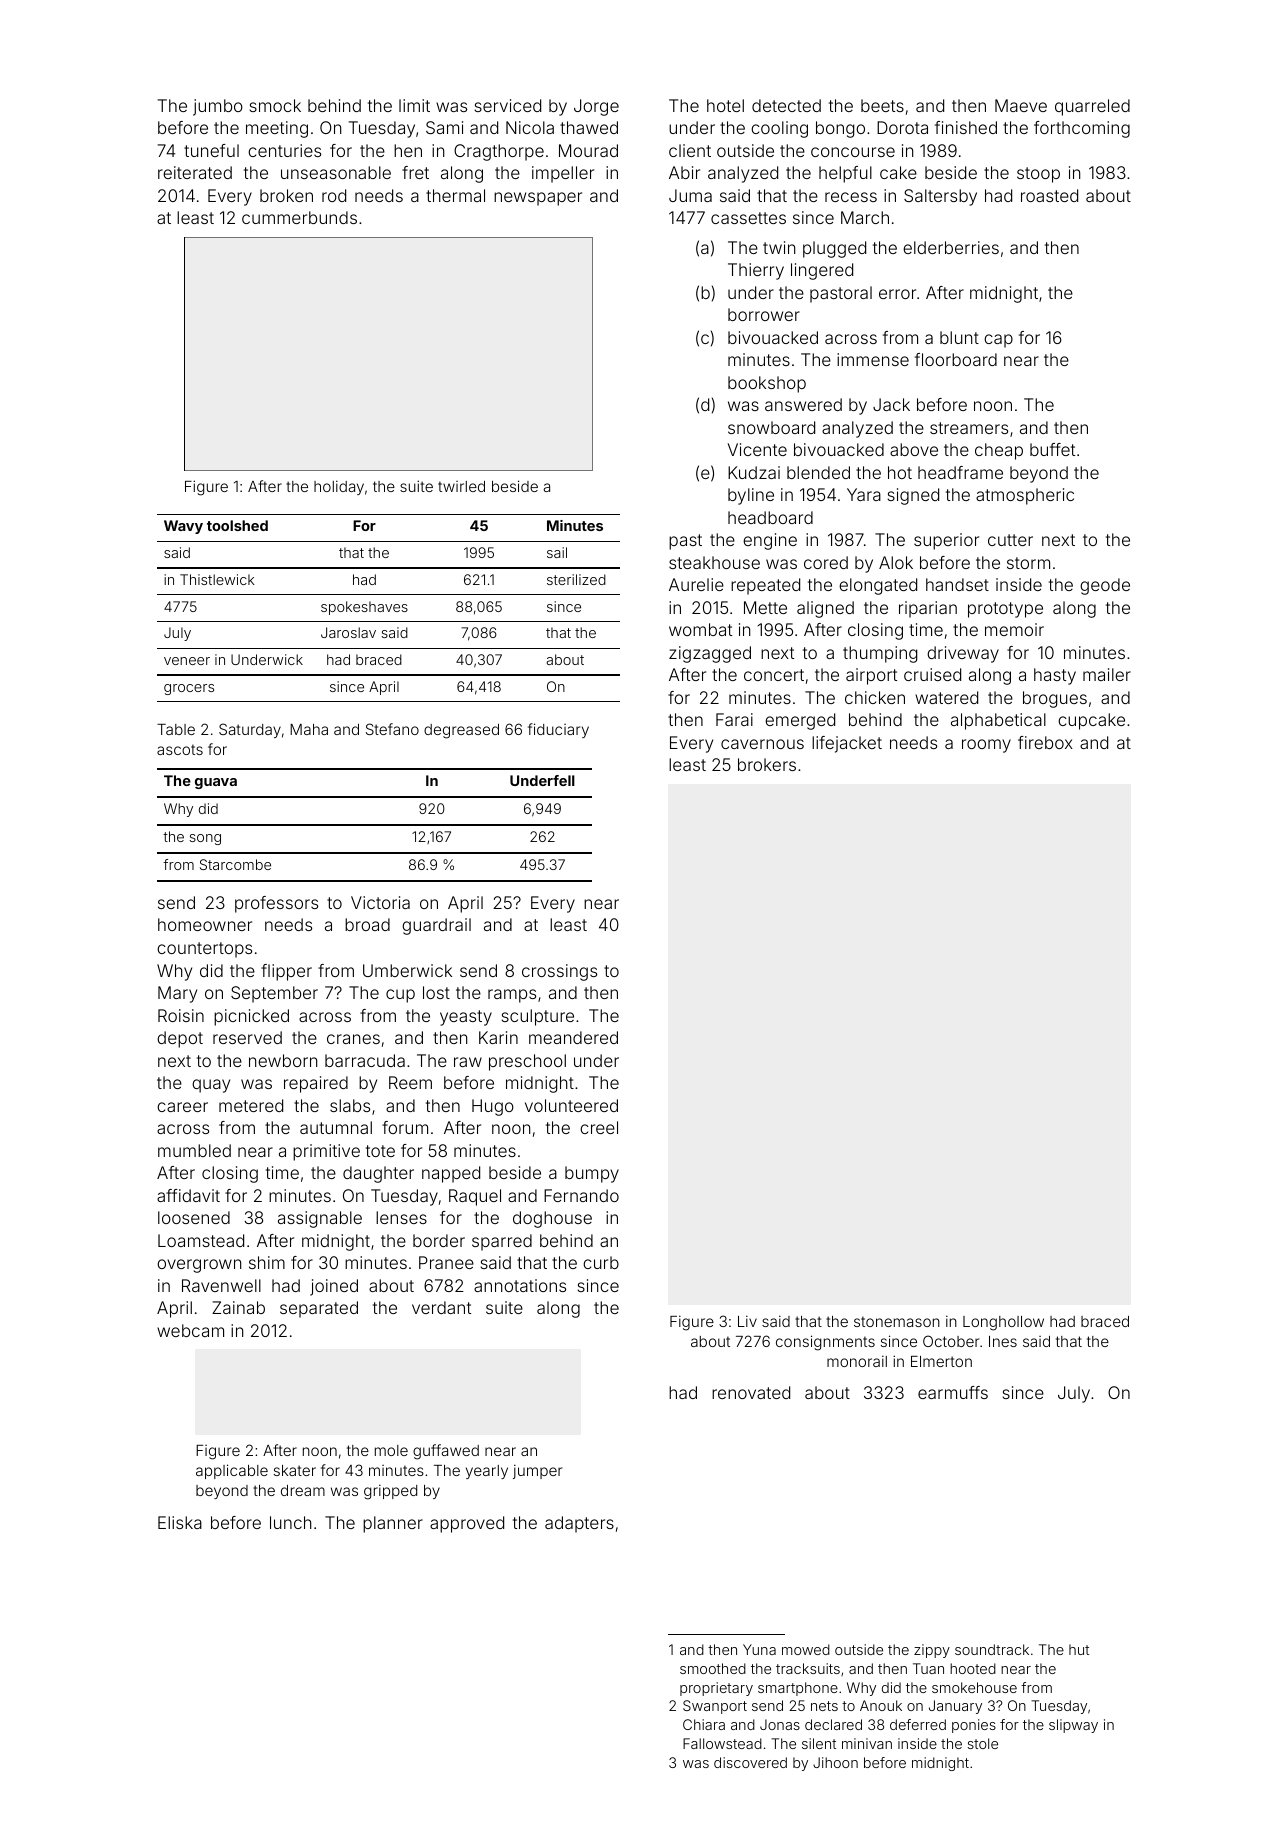 This screenshot has width=1288, height=1822. I want to click on lunch, so click(291, 1522).
